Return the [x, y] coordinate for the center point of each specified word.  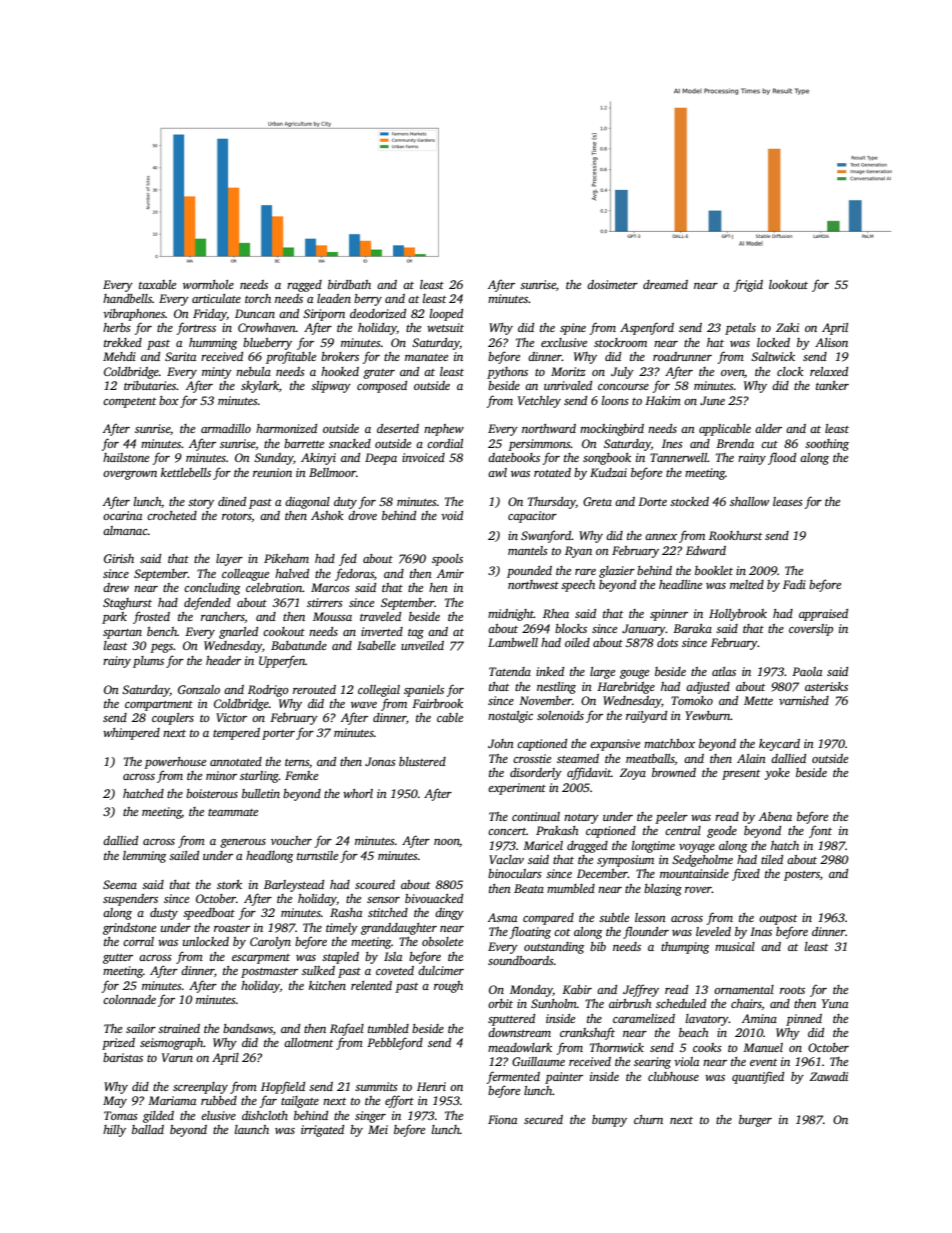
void [452, 515]
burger [755, 1121]
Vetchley [539, 402]
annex [661, 537]
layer [229, 560]
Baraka [692, 628]
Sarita [180, 356]
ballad [148, 1129]
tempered [236, 734]
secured [543, 1119]
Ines [672, 443]
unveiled [422, 645]
